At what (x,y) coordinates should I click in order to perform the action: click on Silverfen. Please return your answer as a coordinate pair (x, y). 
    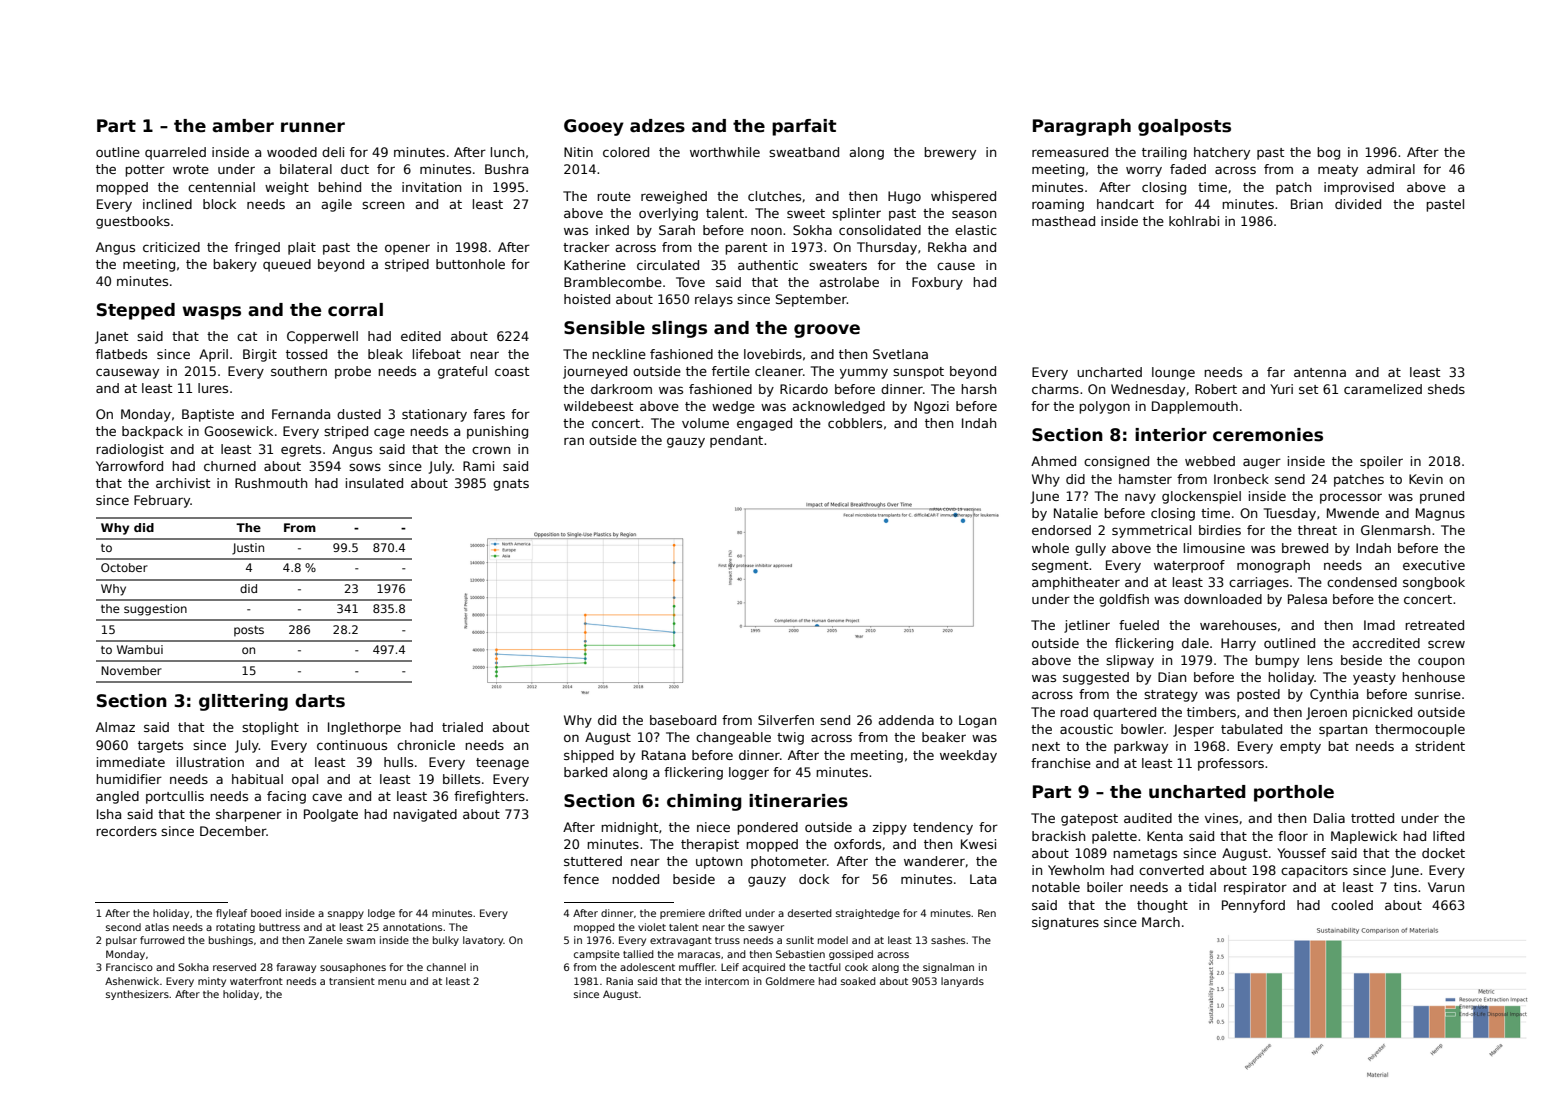
    Looking at the image, I should click on (786, 720).
